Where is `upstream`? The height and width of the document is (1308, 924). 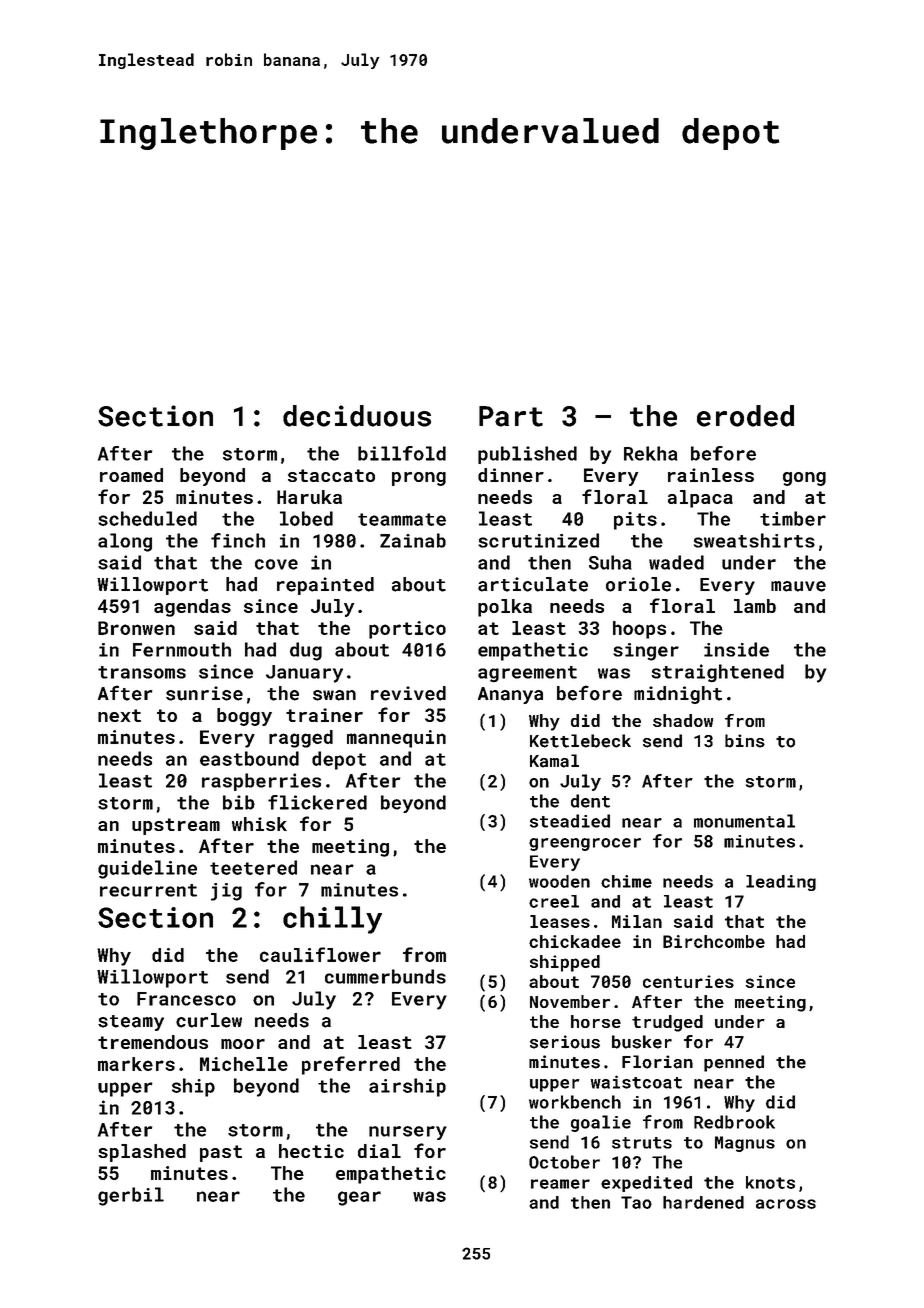
upstream is located at coordinates (176, 826).
